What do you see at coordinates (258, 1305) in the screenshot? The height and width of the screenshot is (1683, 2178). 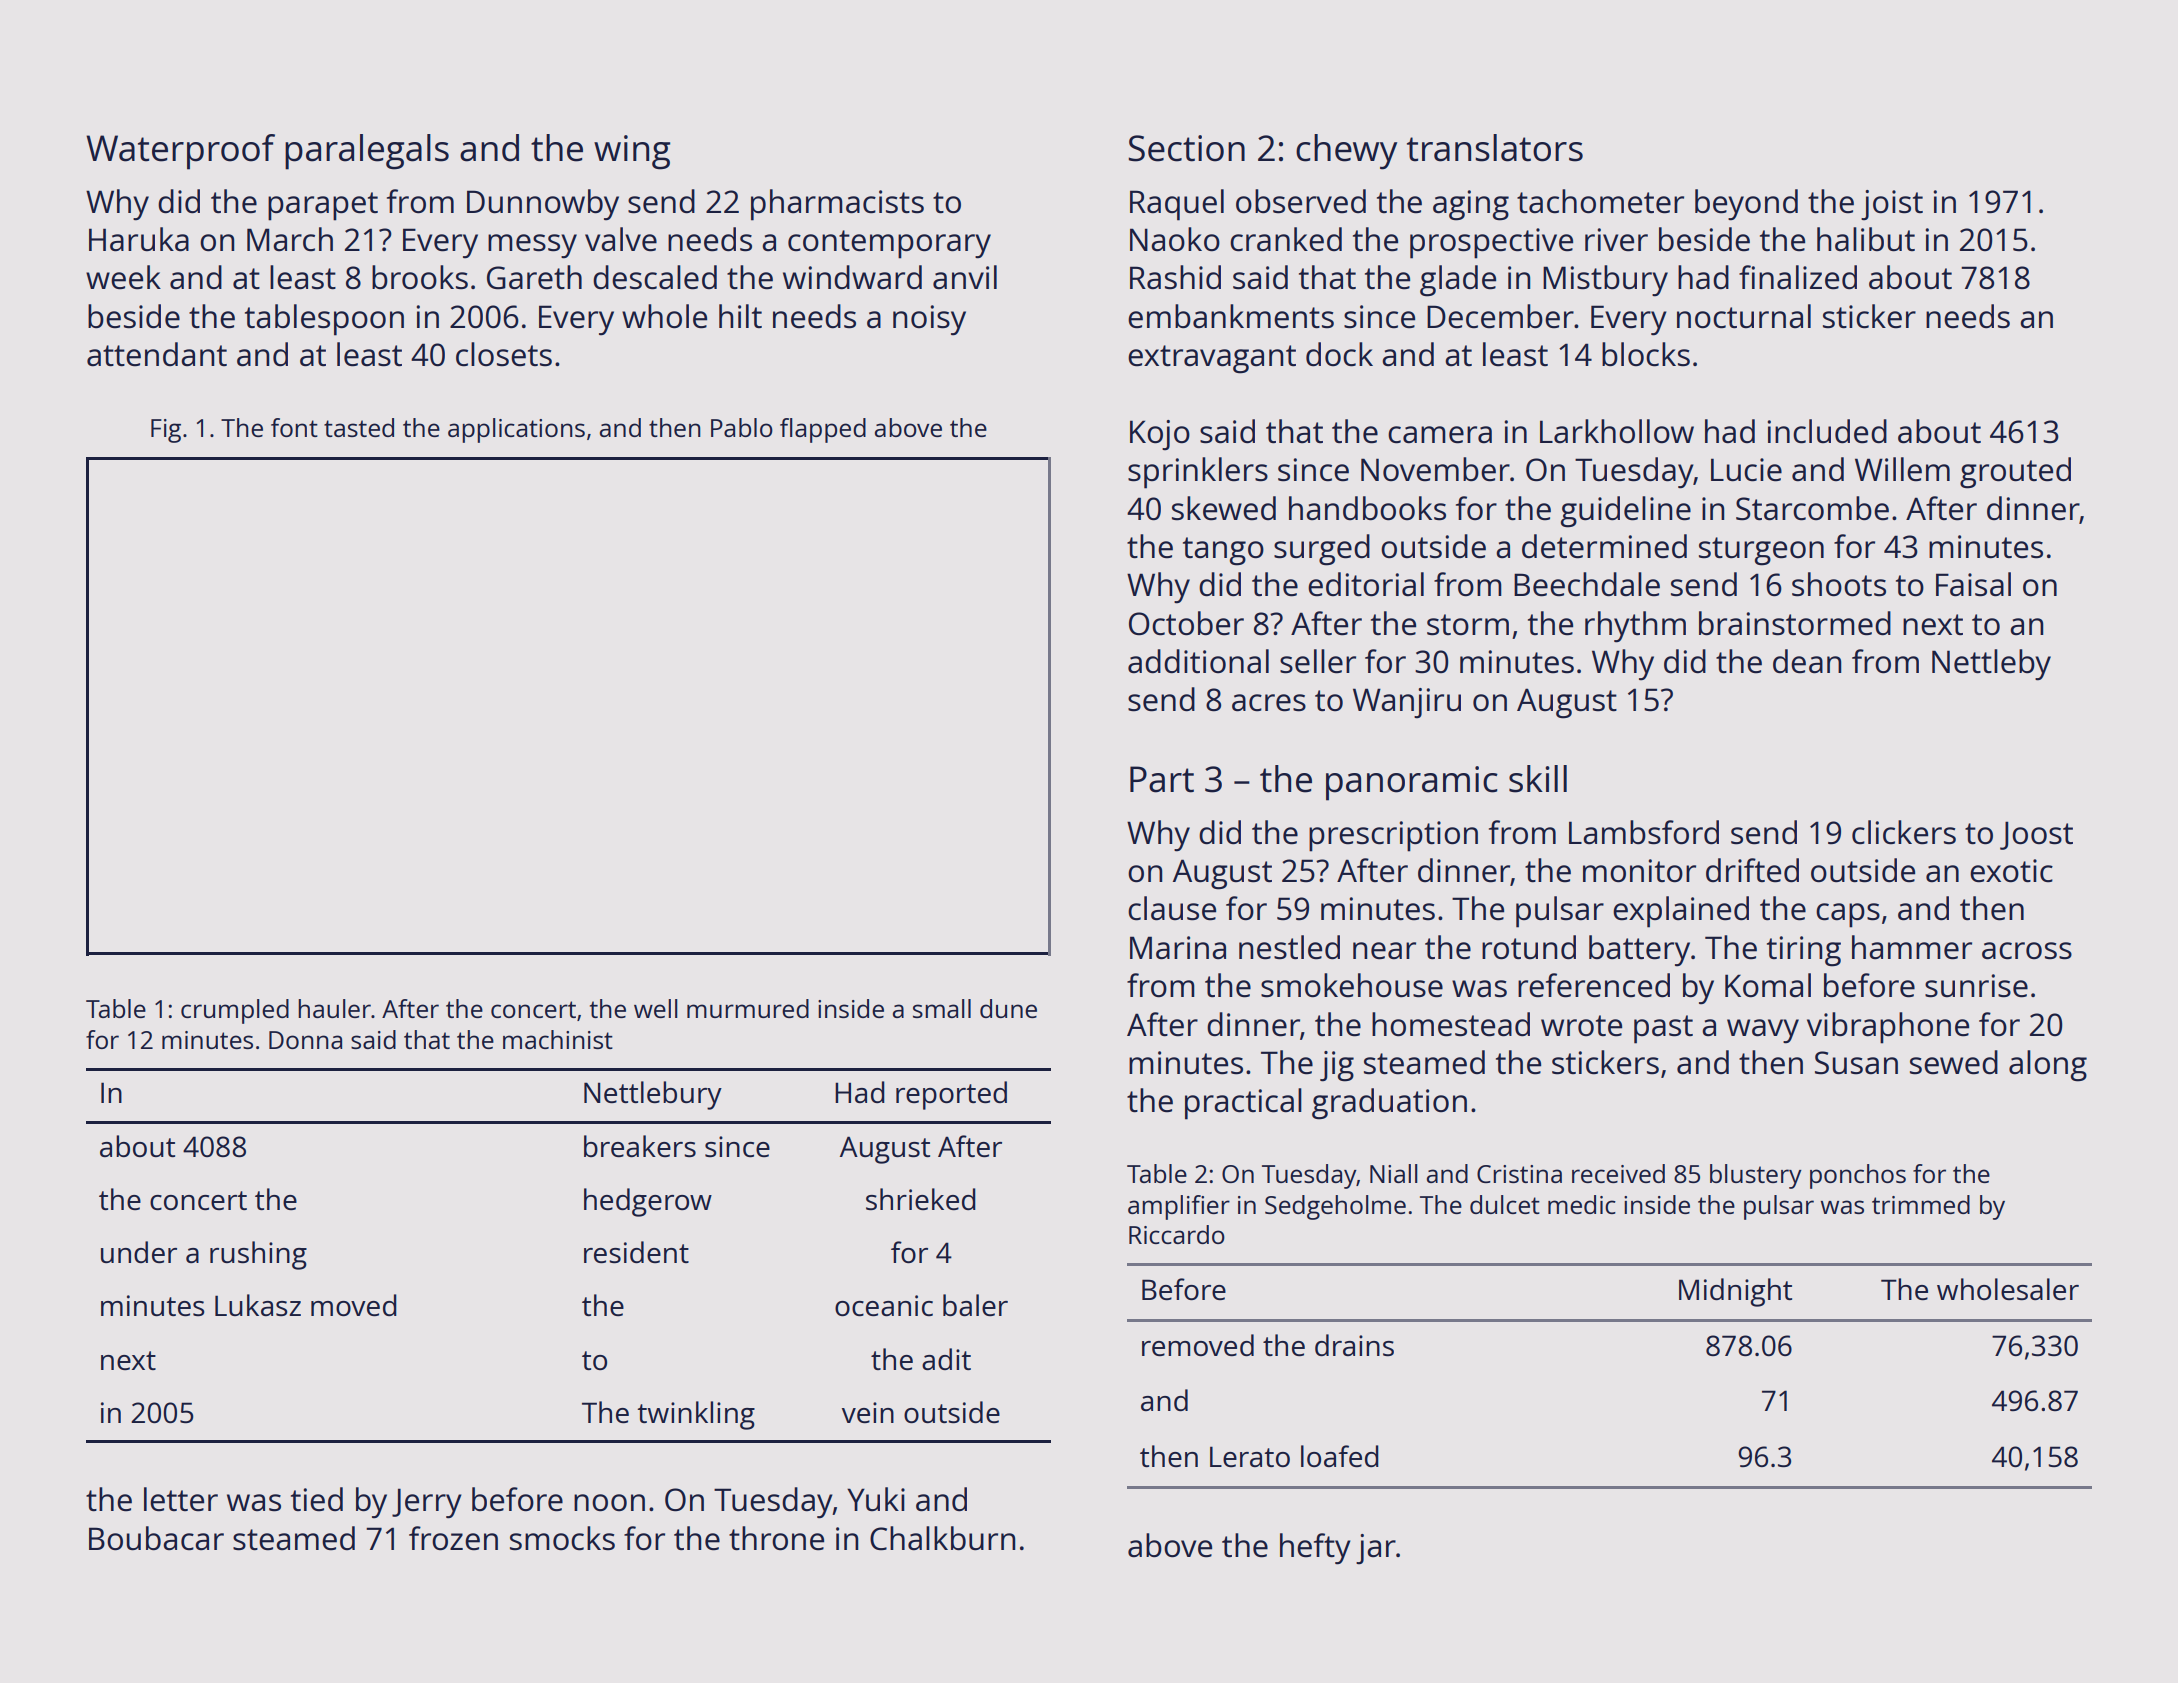 I see `Lukasz` at bounding box center [258, 1305].
